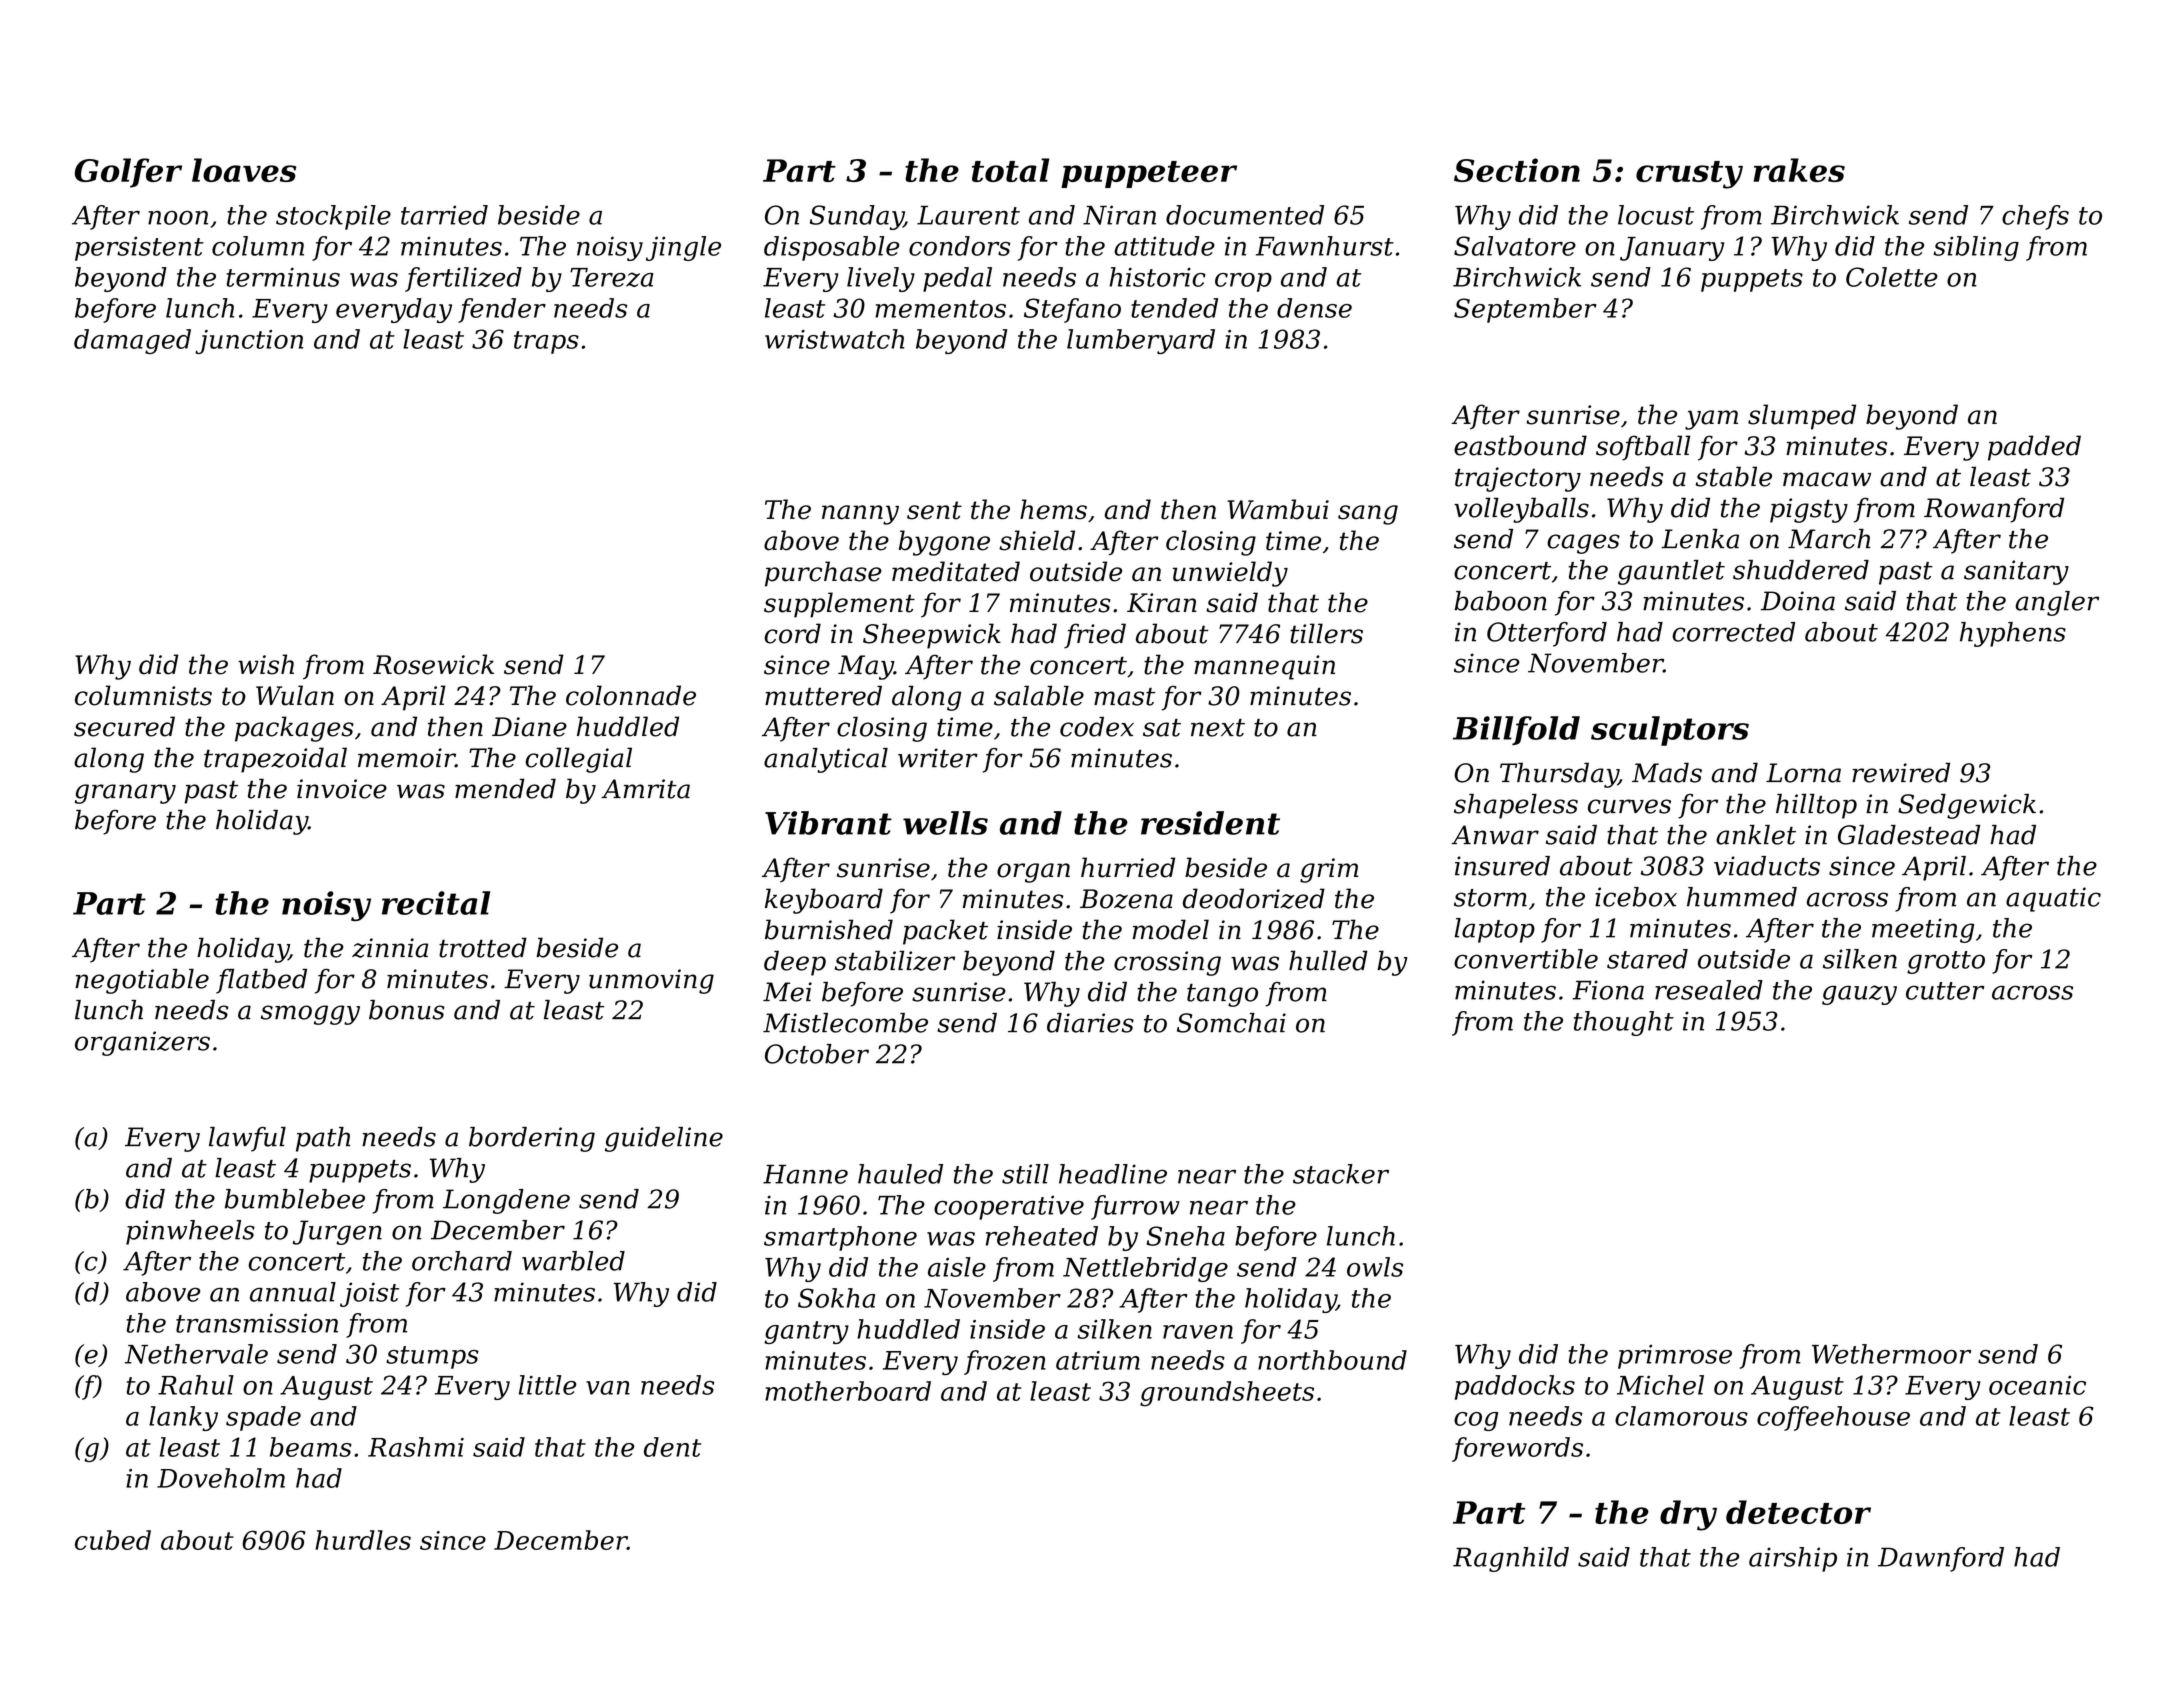 Image resolution: width=2178 pixels, height=1683 pixels. I want to click on Wethermoor, so click(1891, 1354).
